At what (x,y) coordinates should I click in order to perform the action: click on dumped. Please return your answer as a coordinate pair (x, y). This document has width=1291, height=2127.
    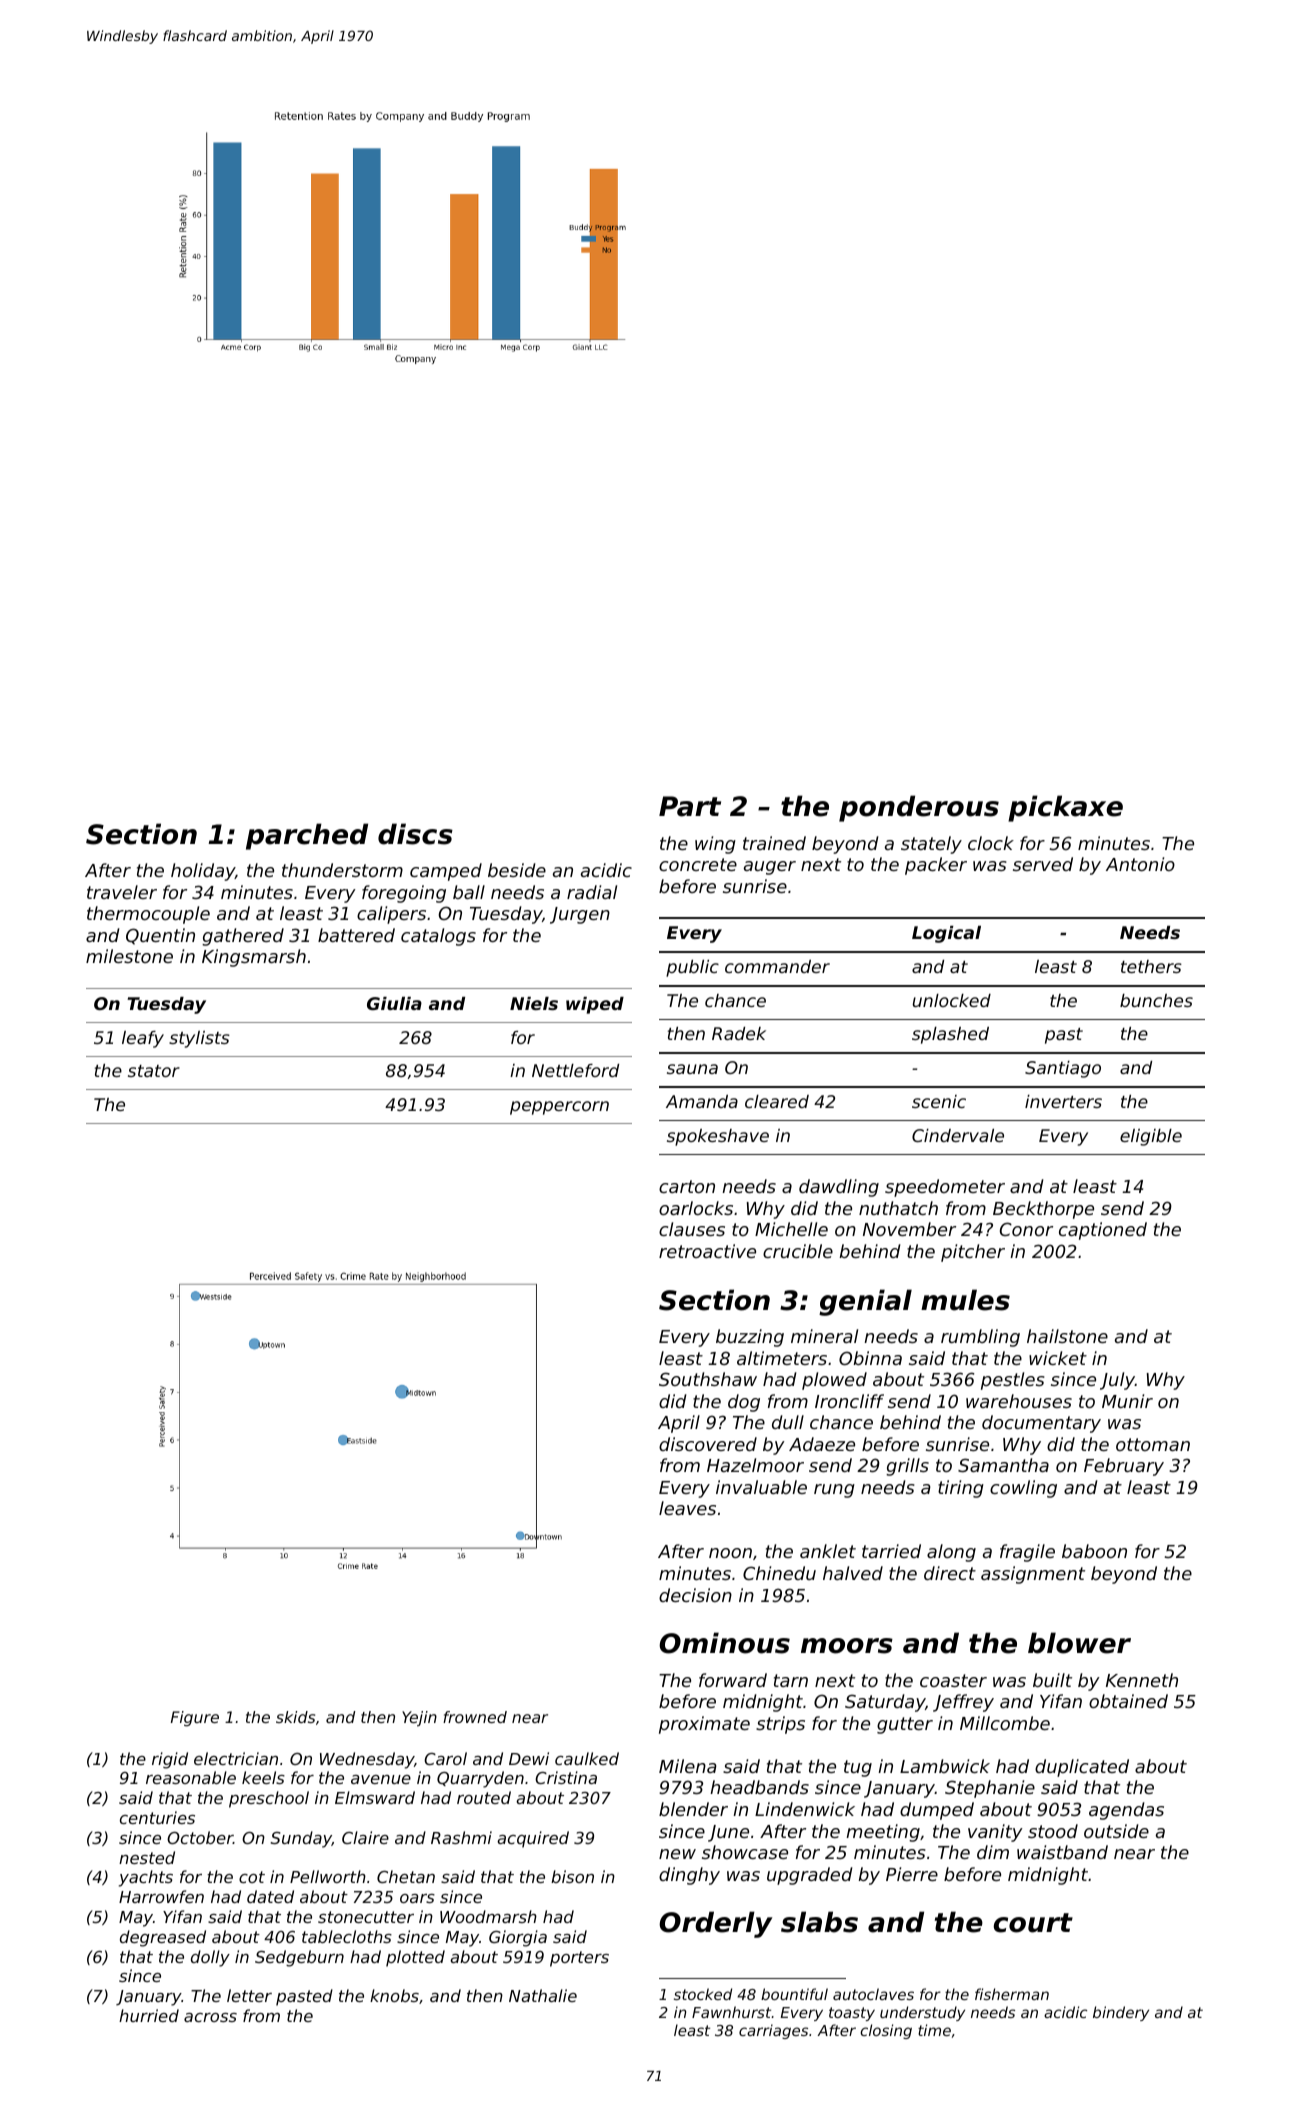
    Looking at the image, I should click on (937, 1811).
